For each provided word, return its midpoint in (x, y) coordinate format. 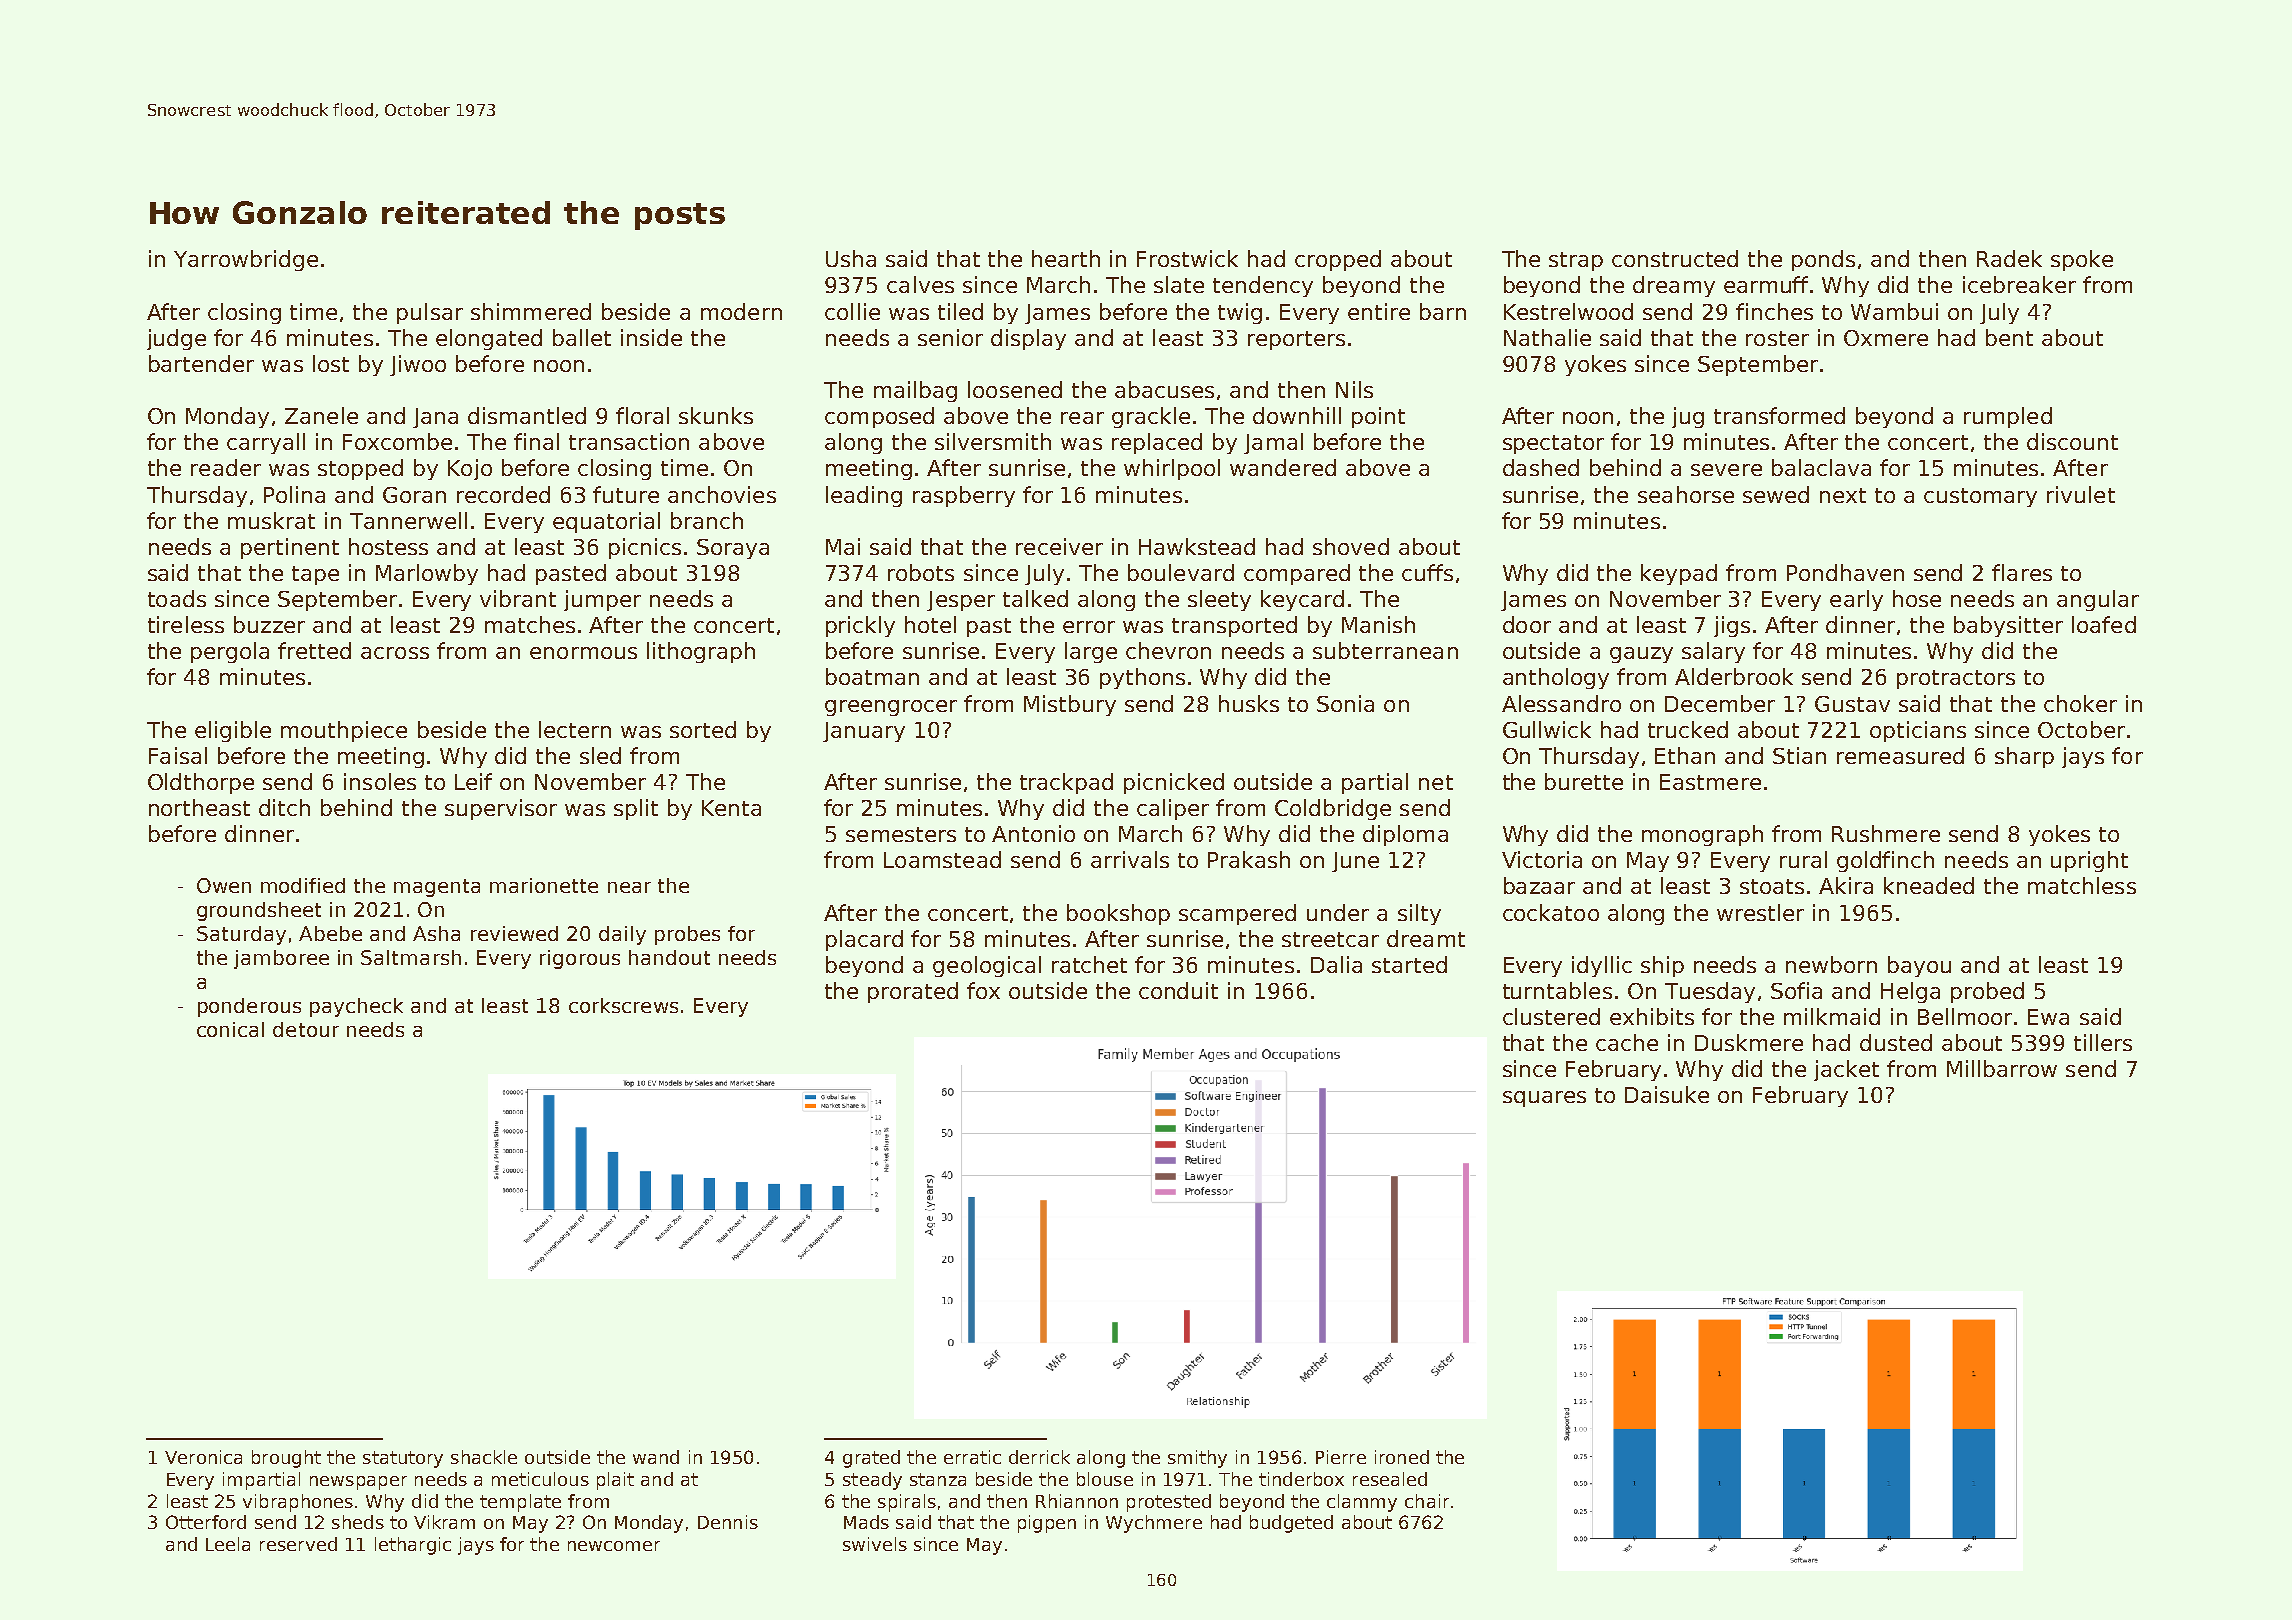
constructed (1675, 258)
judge (176, 339)
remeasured (1900, 755)
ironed (1402, 1457)
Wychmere (1154, 1524)
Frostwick (1187, 258)
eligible (233, 731)
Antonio (1033, 833)
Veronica (203, 1457)
